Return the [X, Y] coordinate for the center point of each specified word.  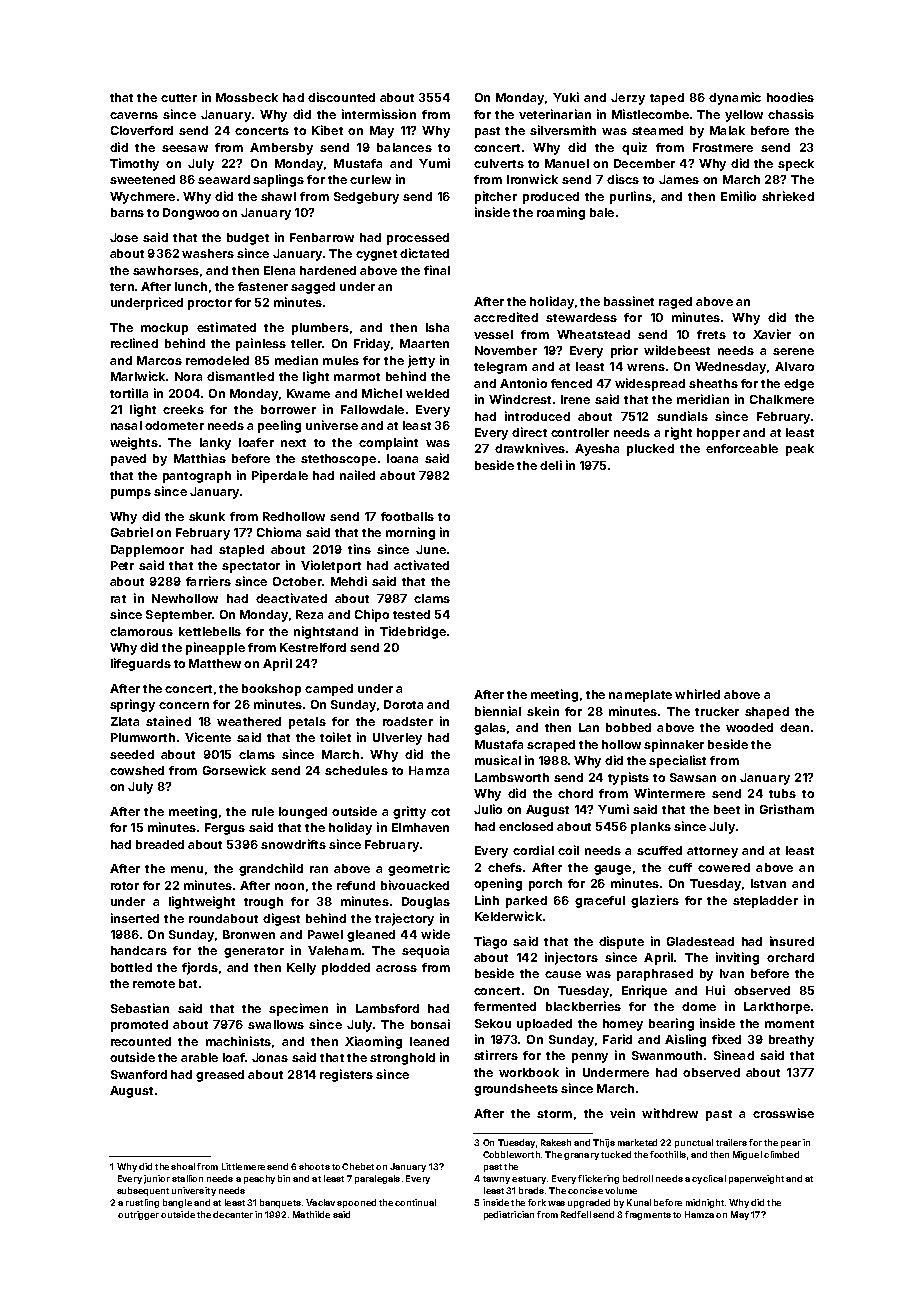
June [431, 549]
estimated [226, 327]
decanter [233, 1214]
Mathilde [311, 1214]
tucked [616, 1154]
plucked [650, 450]
